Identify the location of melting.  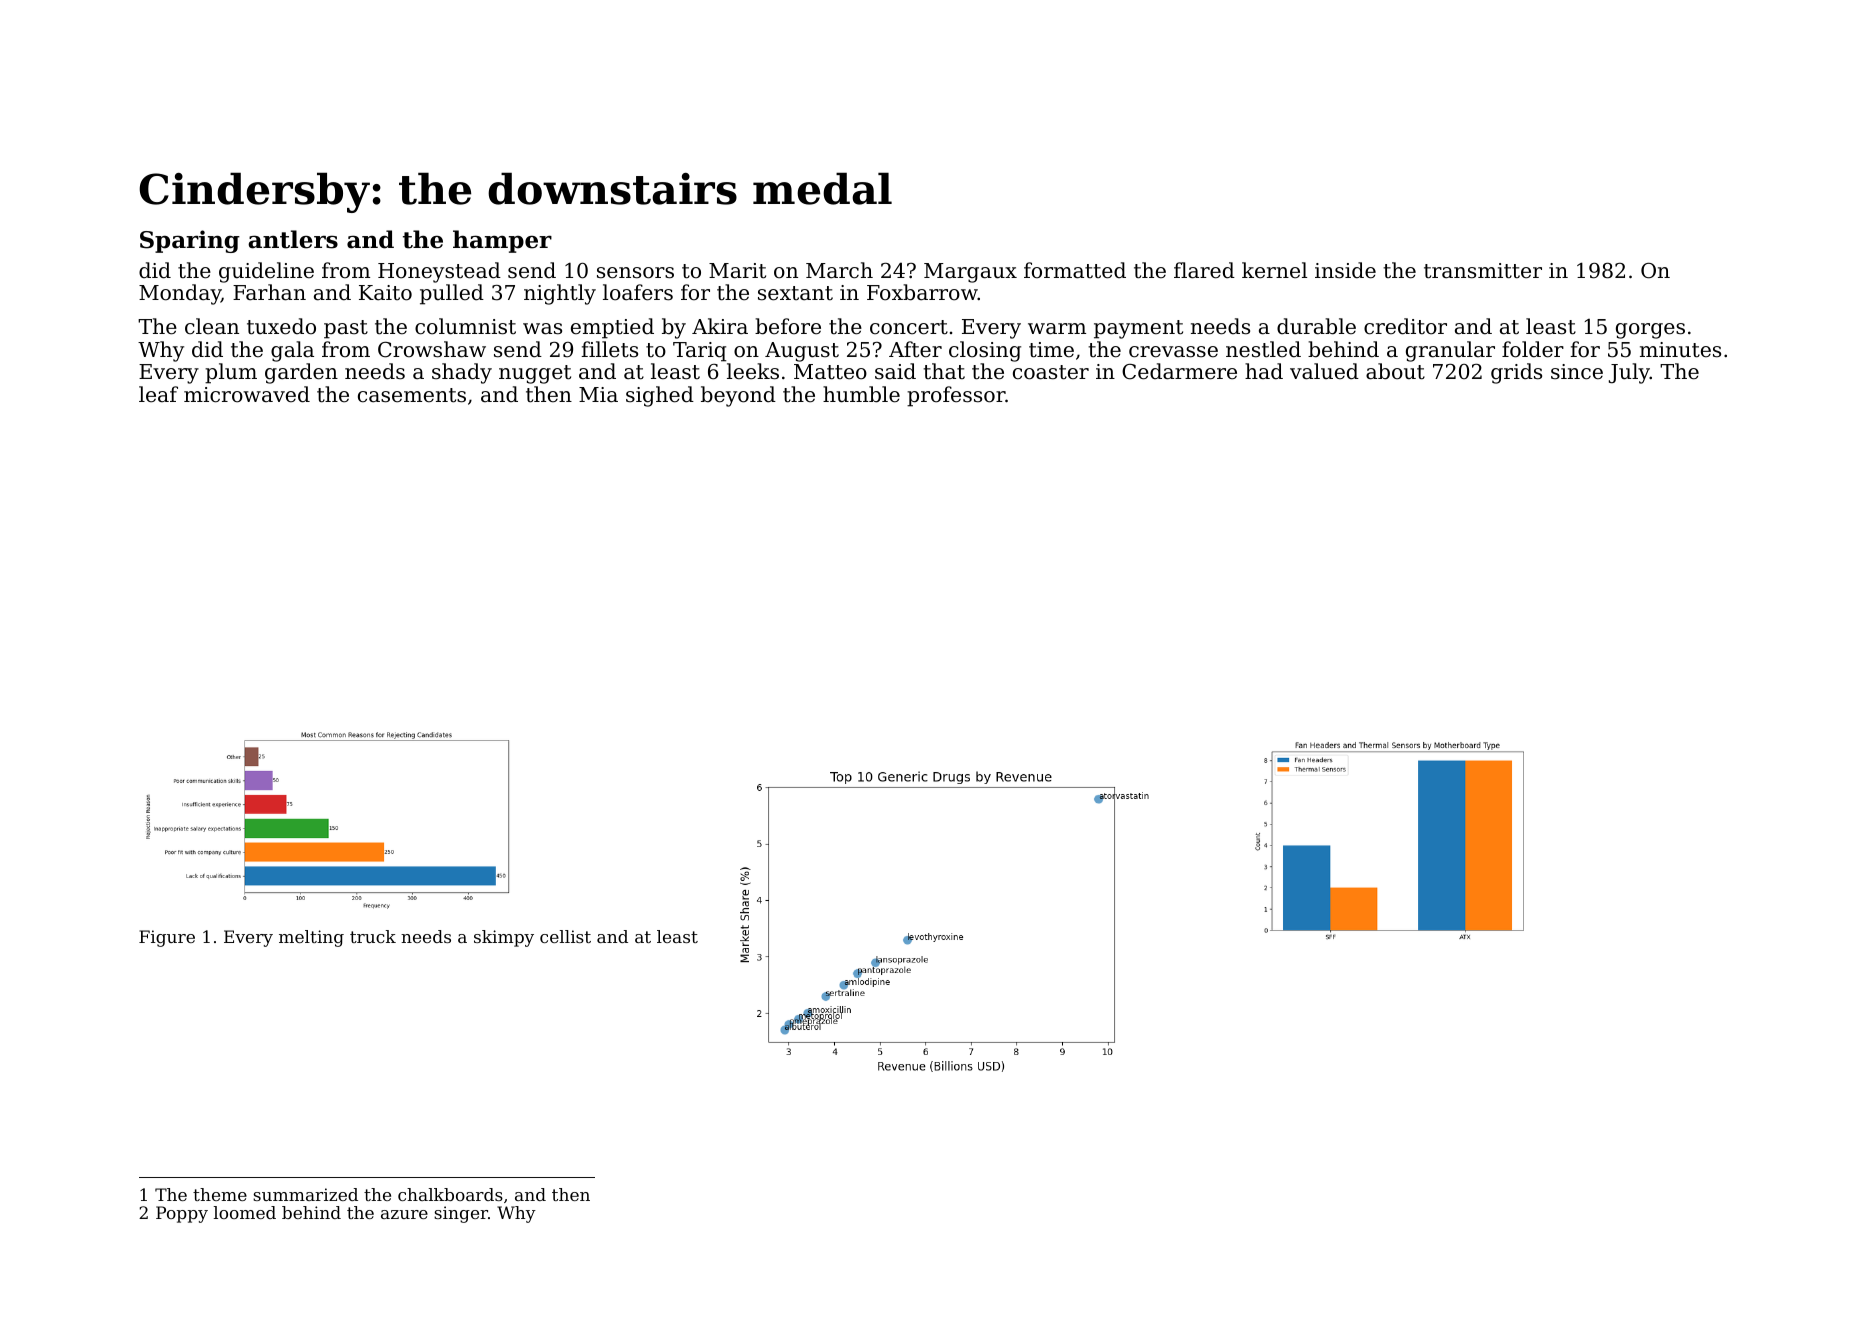
(311, 938).
